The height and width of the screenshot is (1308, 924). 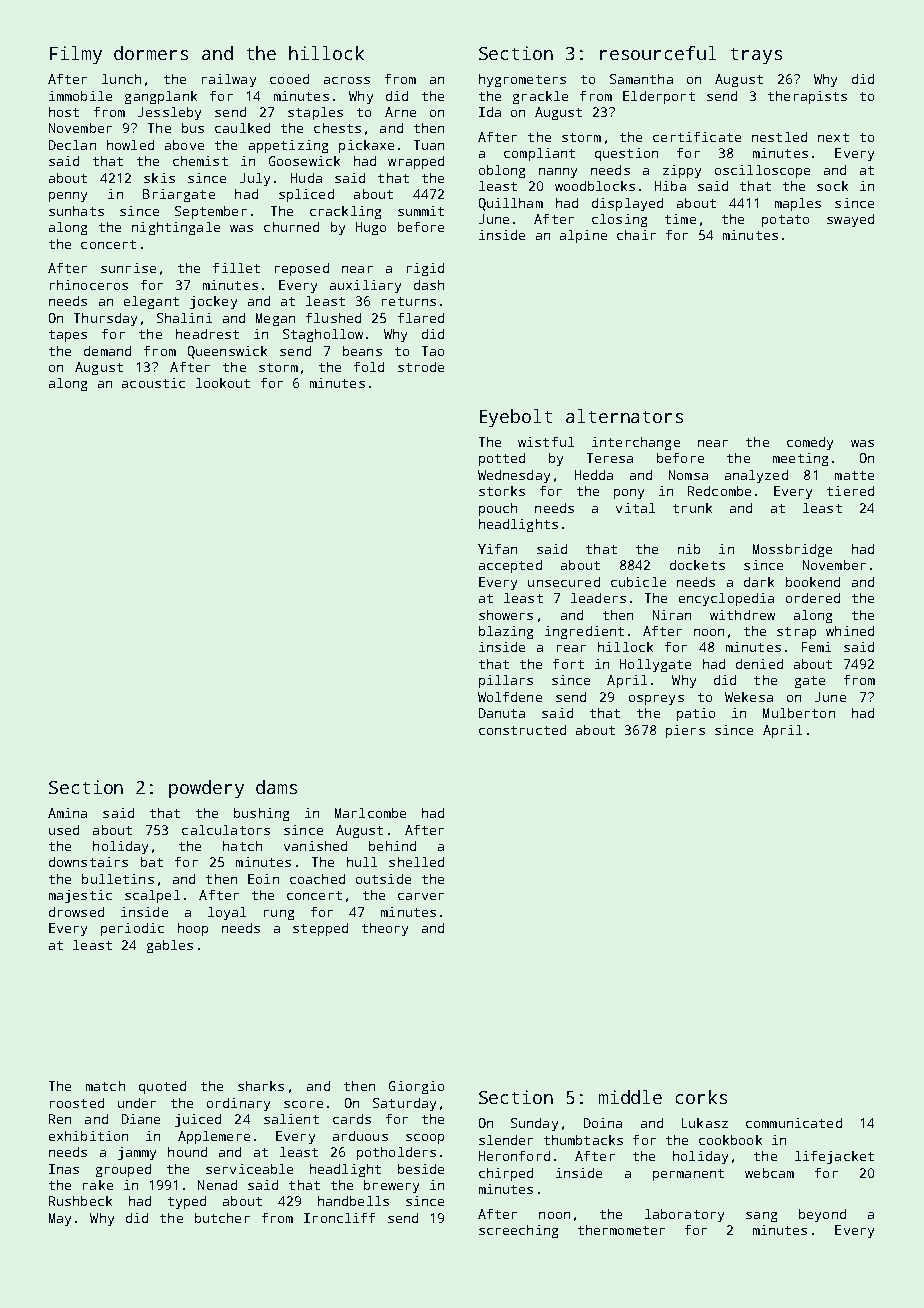 What do you see at coordinates (416, 862) in the screenshot?
I see `shelled` at bounding box center [416, 862].
